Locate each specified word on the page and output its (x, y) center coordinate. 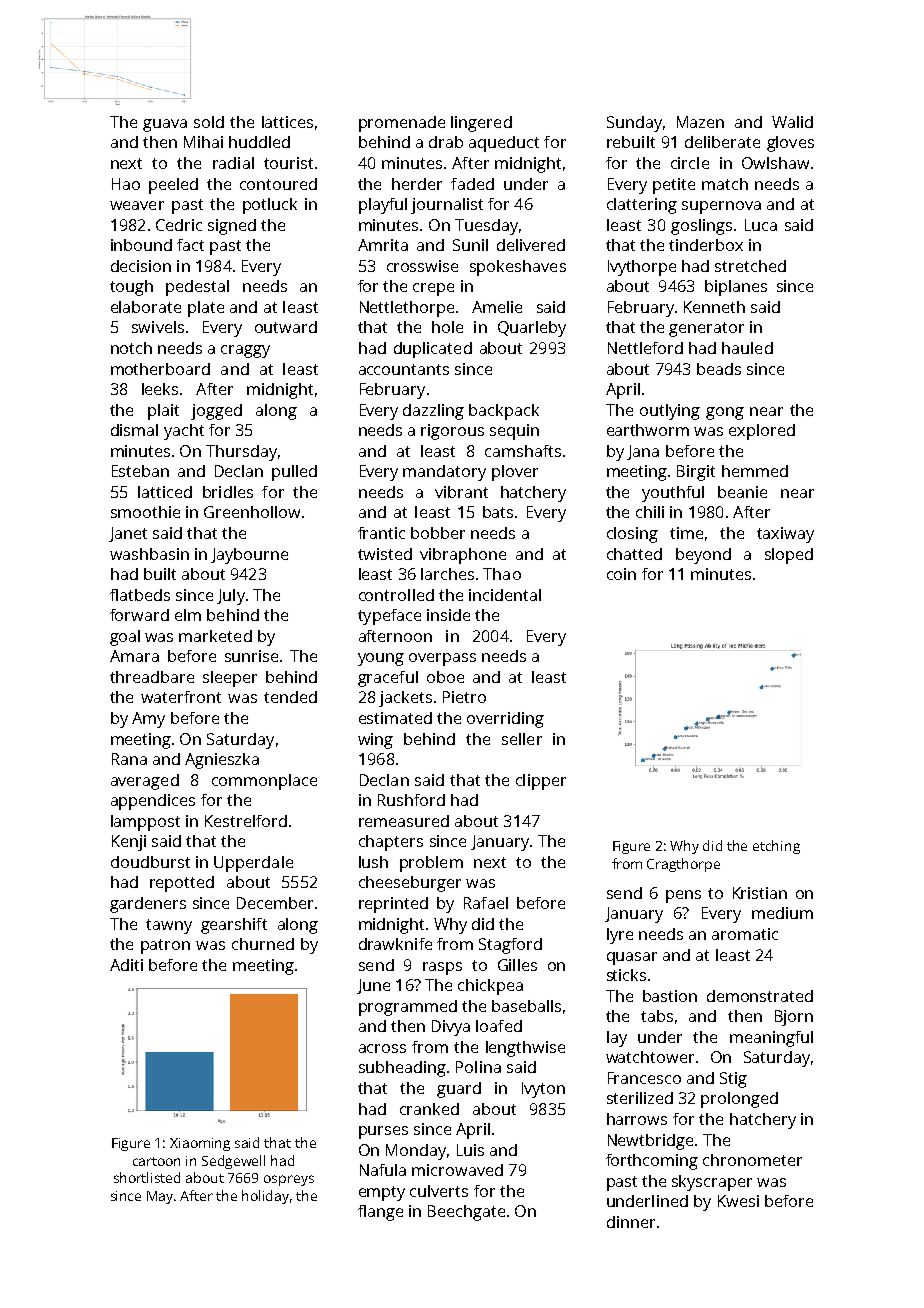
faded (472, 184)
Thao (502, 574)
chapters (391, 843)
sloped (789, 556)
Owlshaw (775, 163)
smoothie (145, 512)
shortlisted (147, 1177)
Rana (129, 759)
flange (380, 1213)
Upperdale (253, 864)
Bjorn (794, 1018)
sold (209, 122)
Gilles (517, 965)
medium (782, 913)
